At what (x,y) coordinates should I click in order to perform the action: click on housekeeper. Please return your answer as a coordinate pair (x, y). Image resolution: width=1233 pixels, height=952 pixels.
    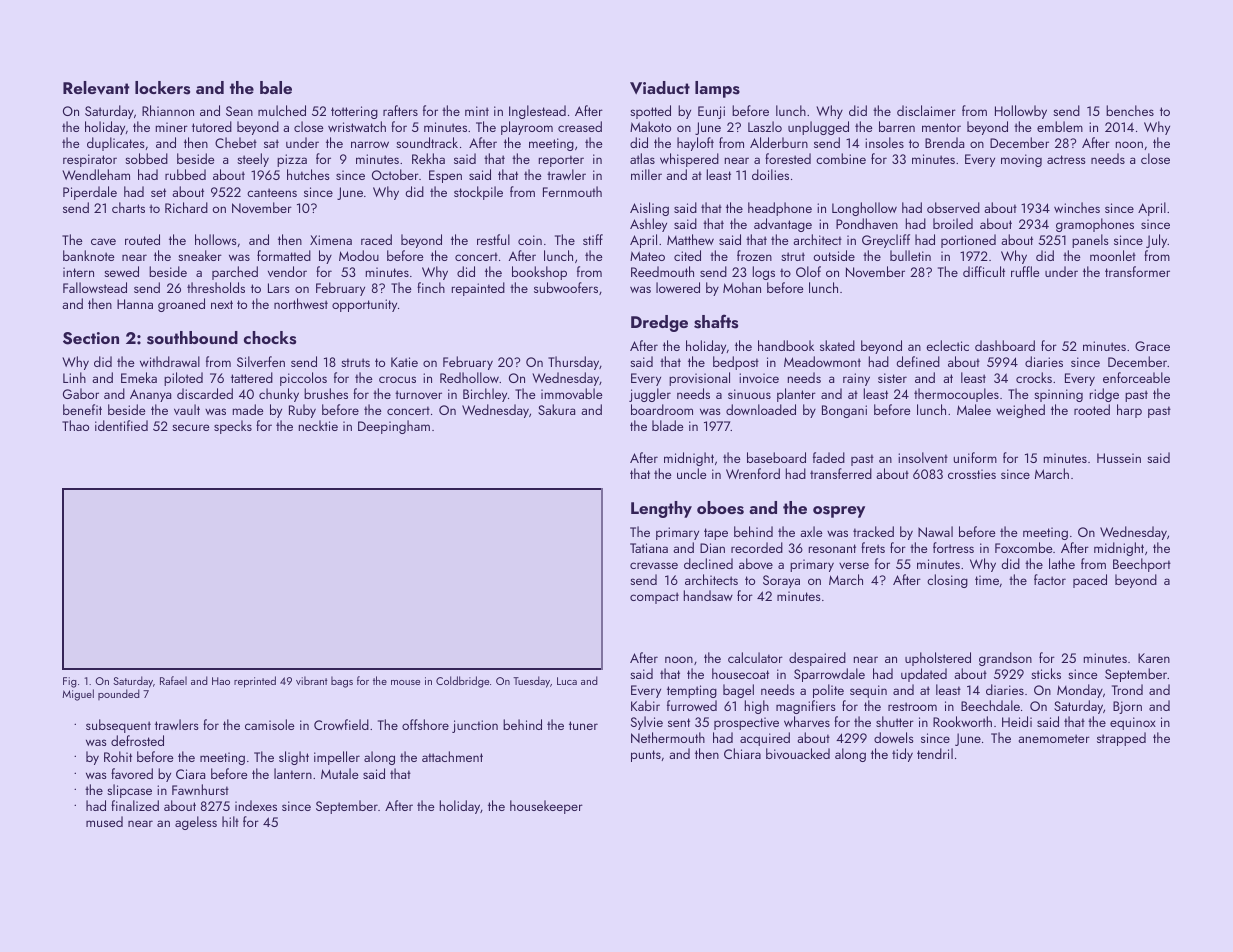
    Looking at the image, I should click on (546, 807).
